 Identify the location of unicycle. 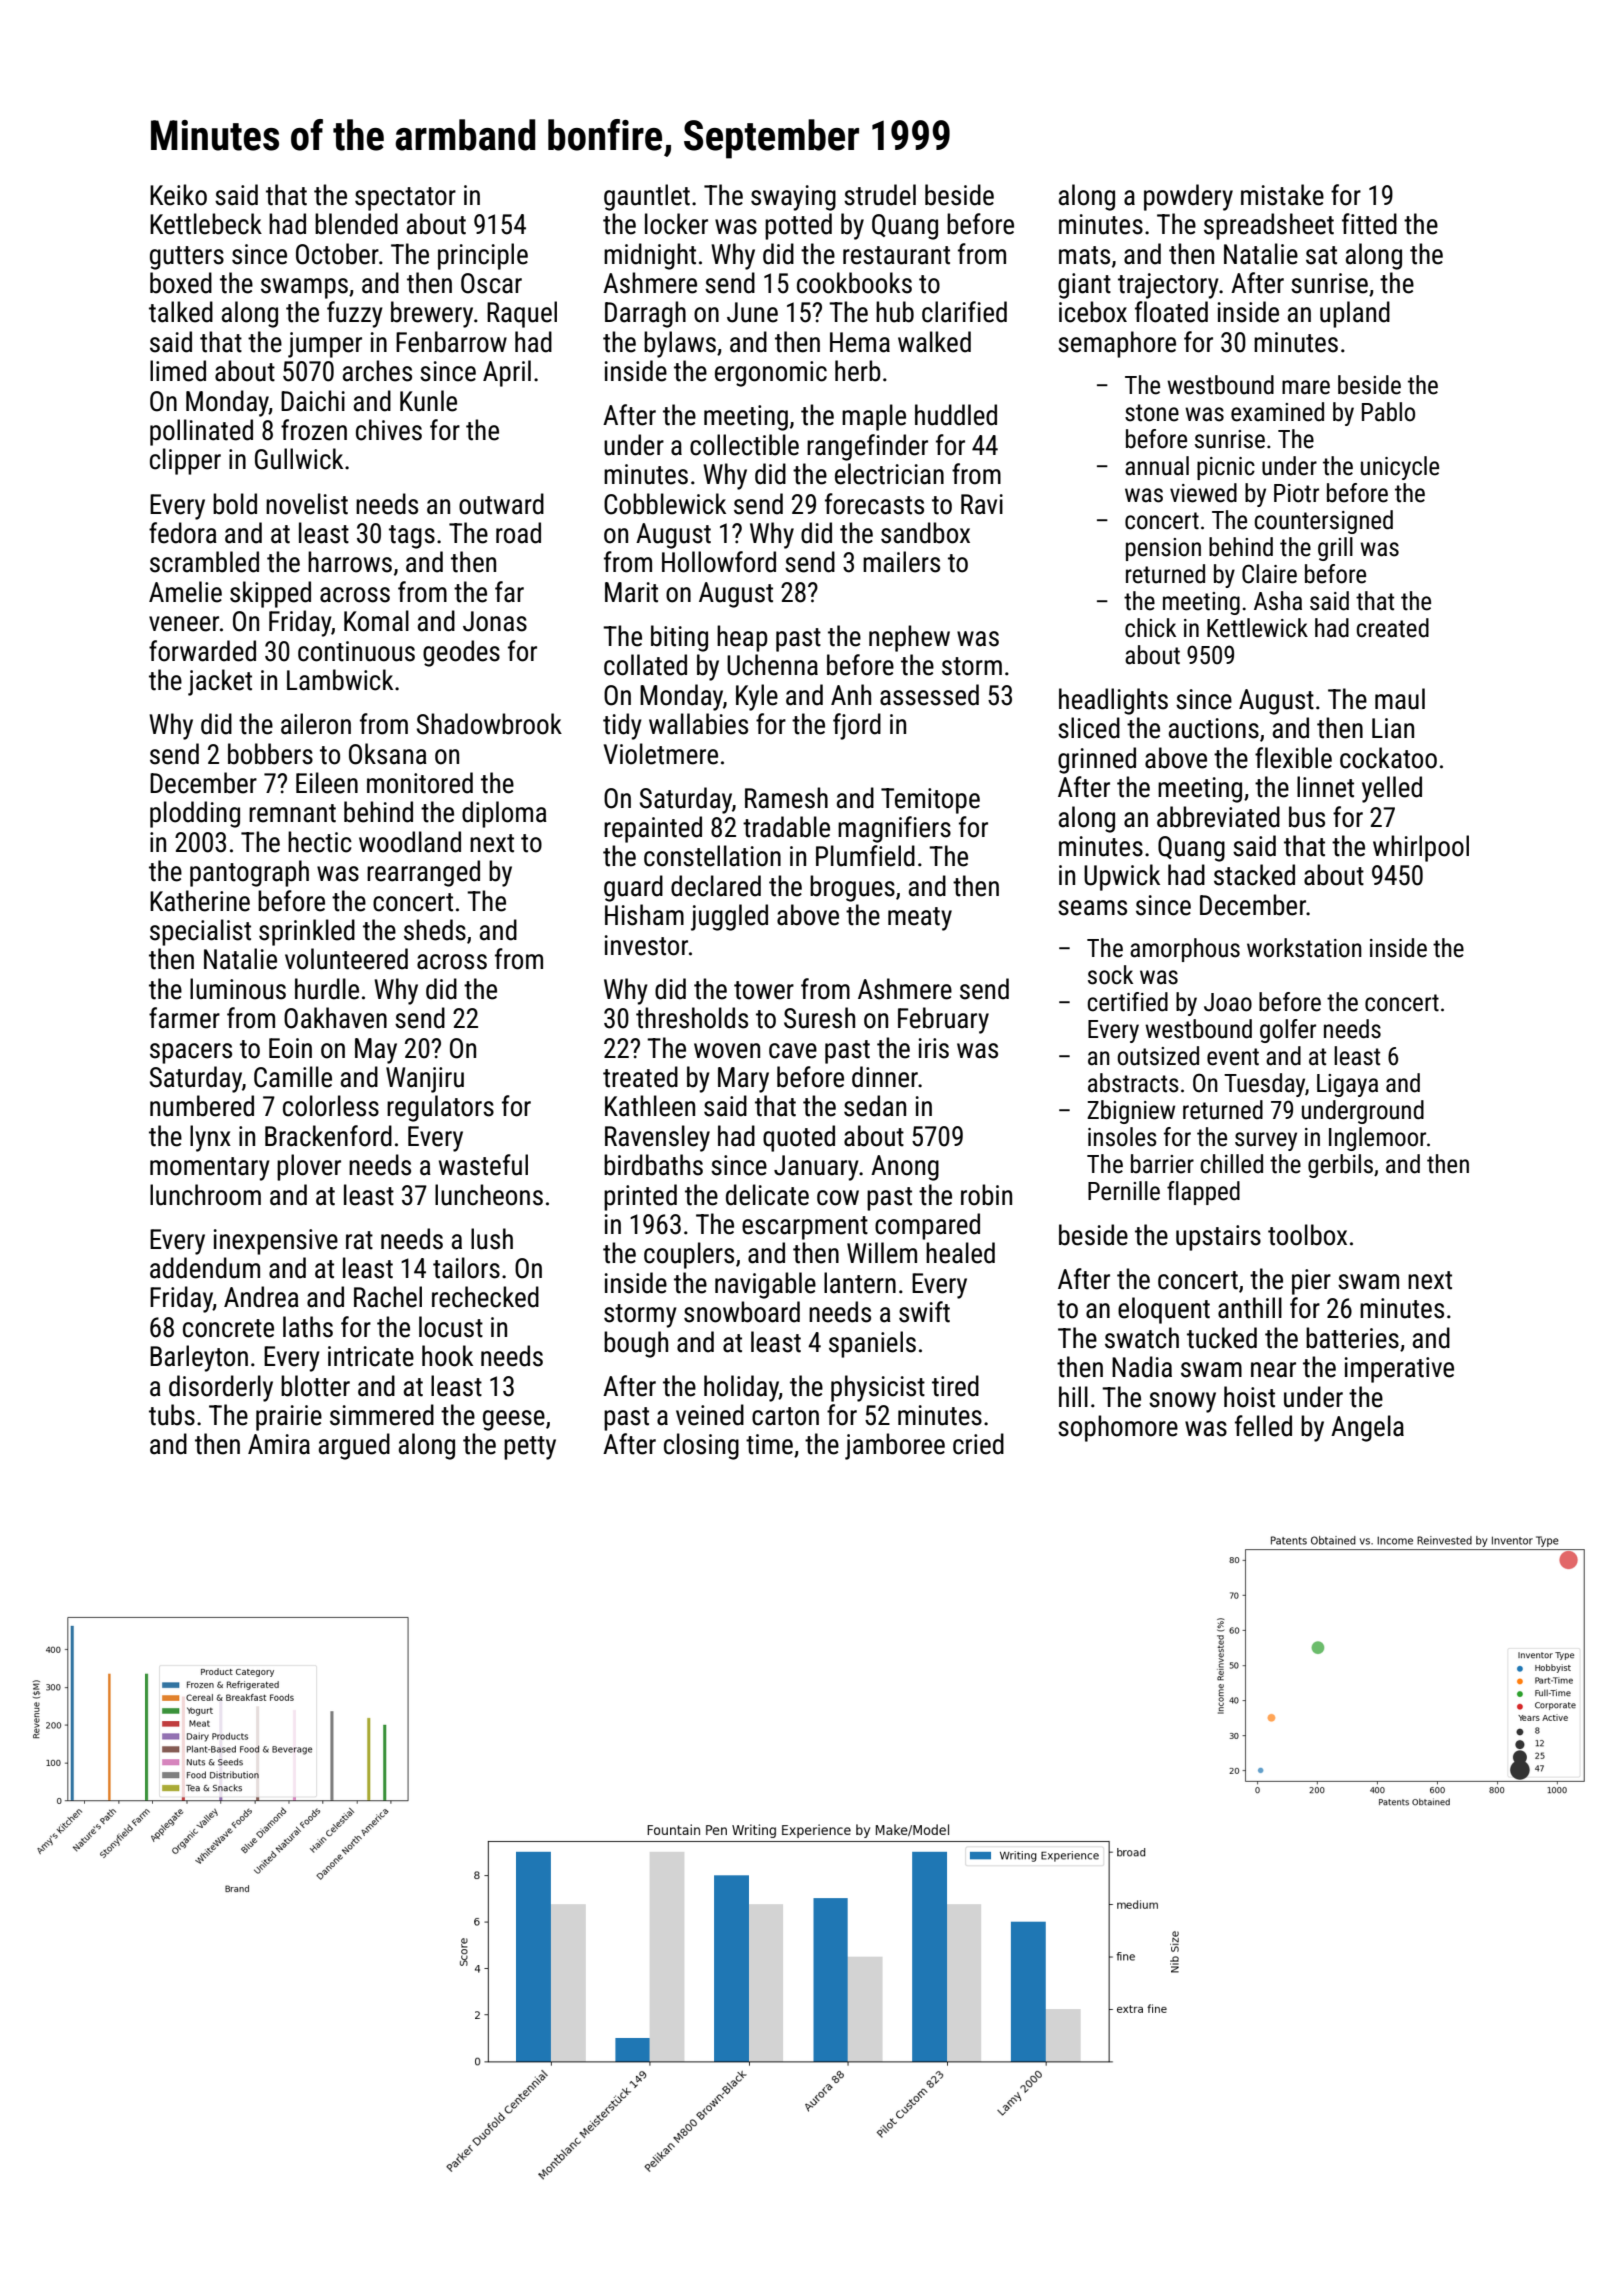
(1400, 468).
